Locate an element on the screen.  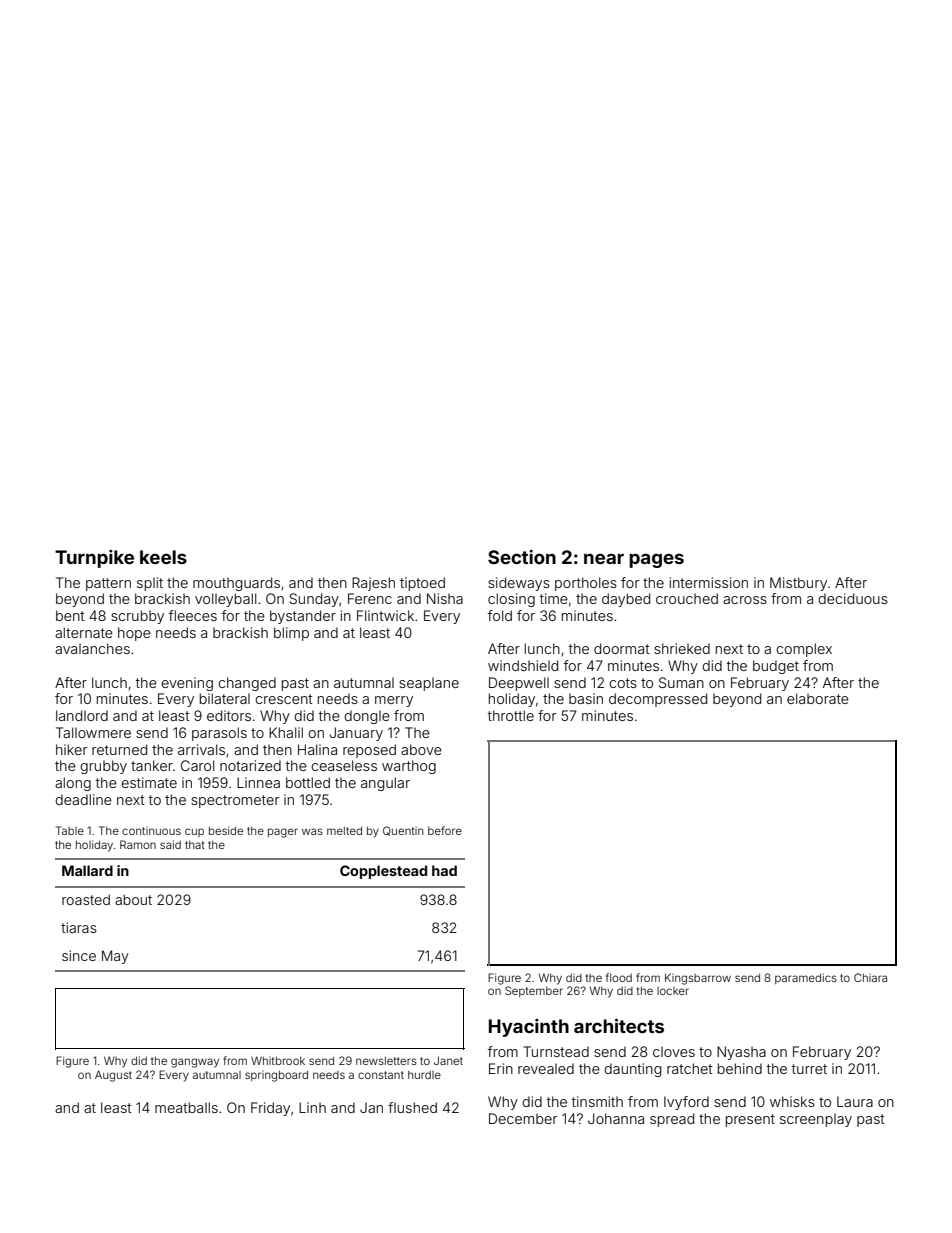
reposed is located at coordinates (369, 751).
